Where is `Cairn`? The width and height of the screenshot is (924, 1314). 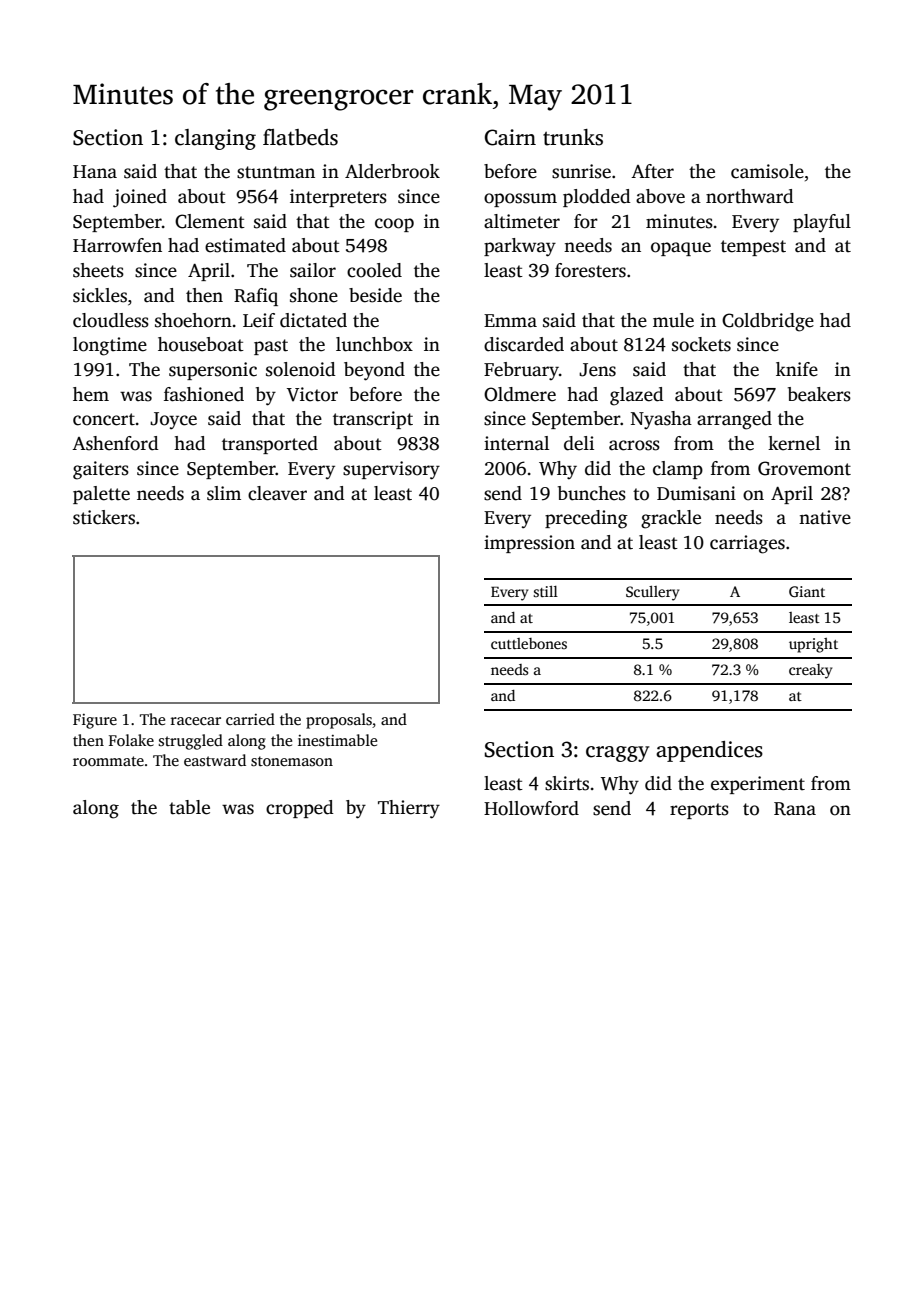 Cairn is located at coordinates (510, 137).
